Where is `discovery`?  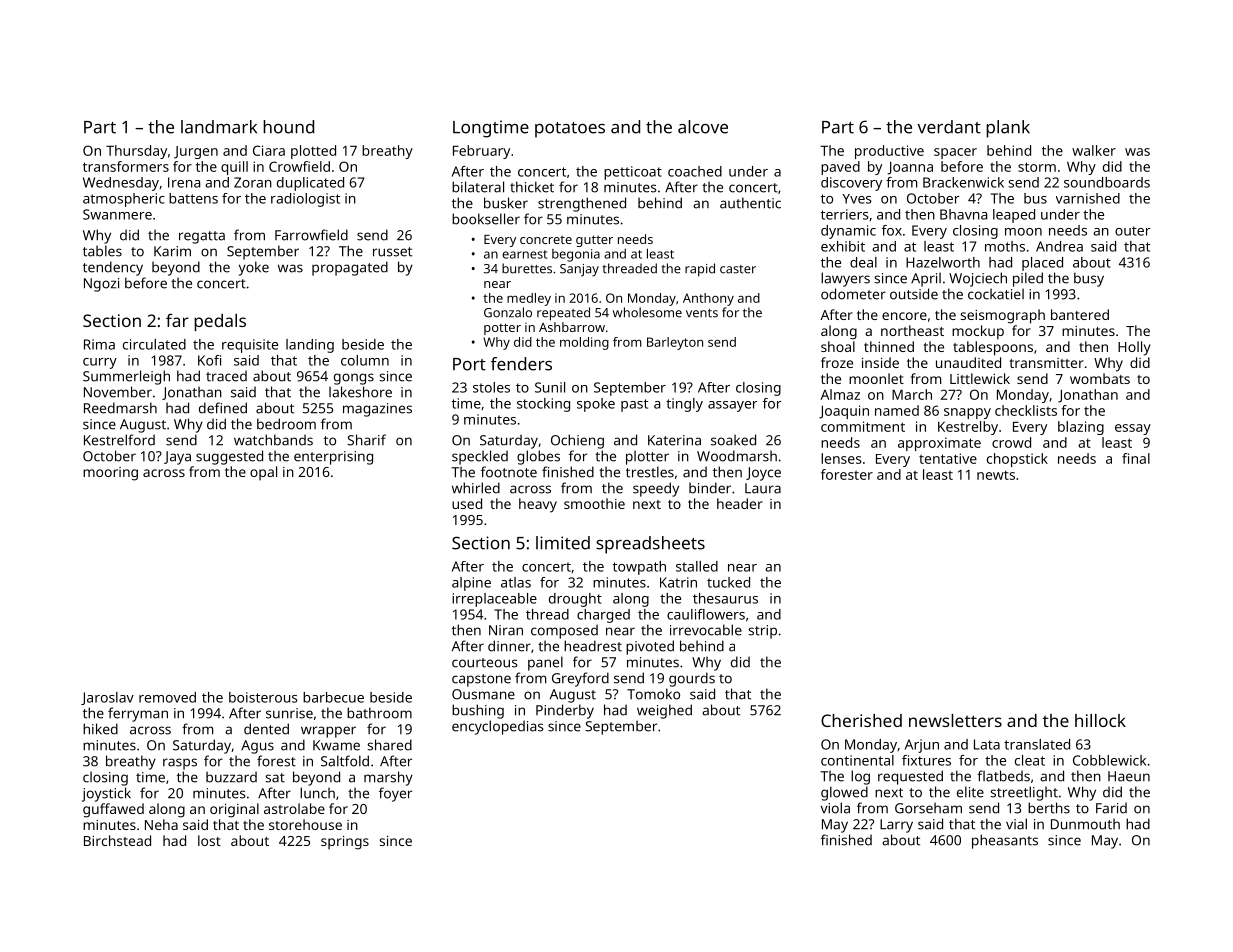
discovery is located at coordinates (851, 184).
